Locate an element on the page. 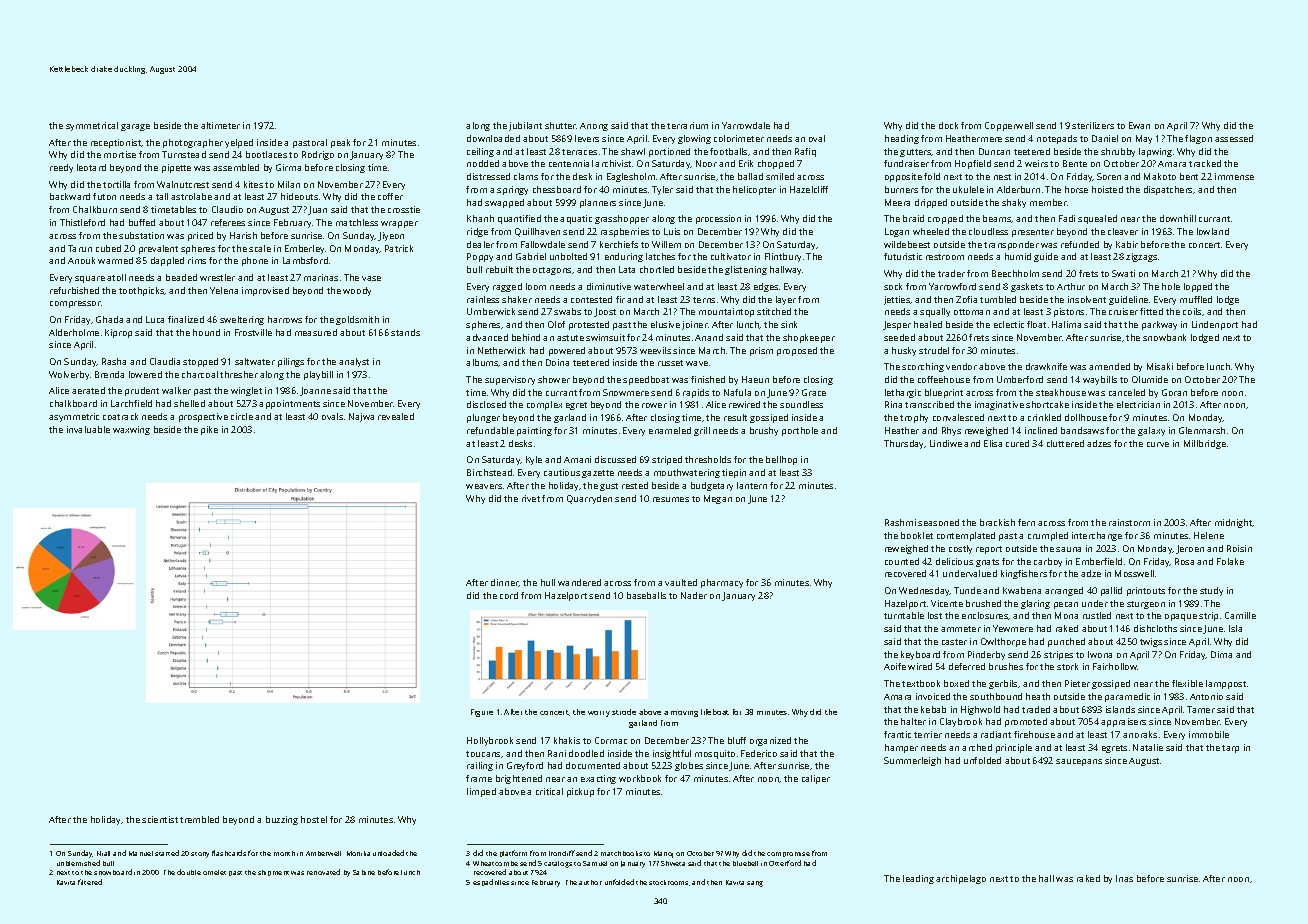 This image has width=1308, height=924. weavers is located at coordinates (484, 486).
